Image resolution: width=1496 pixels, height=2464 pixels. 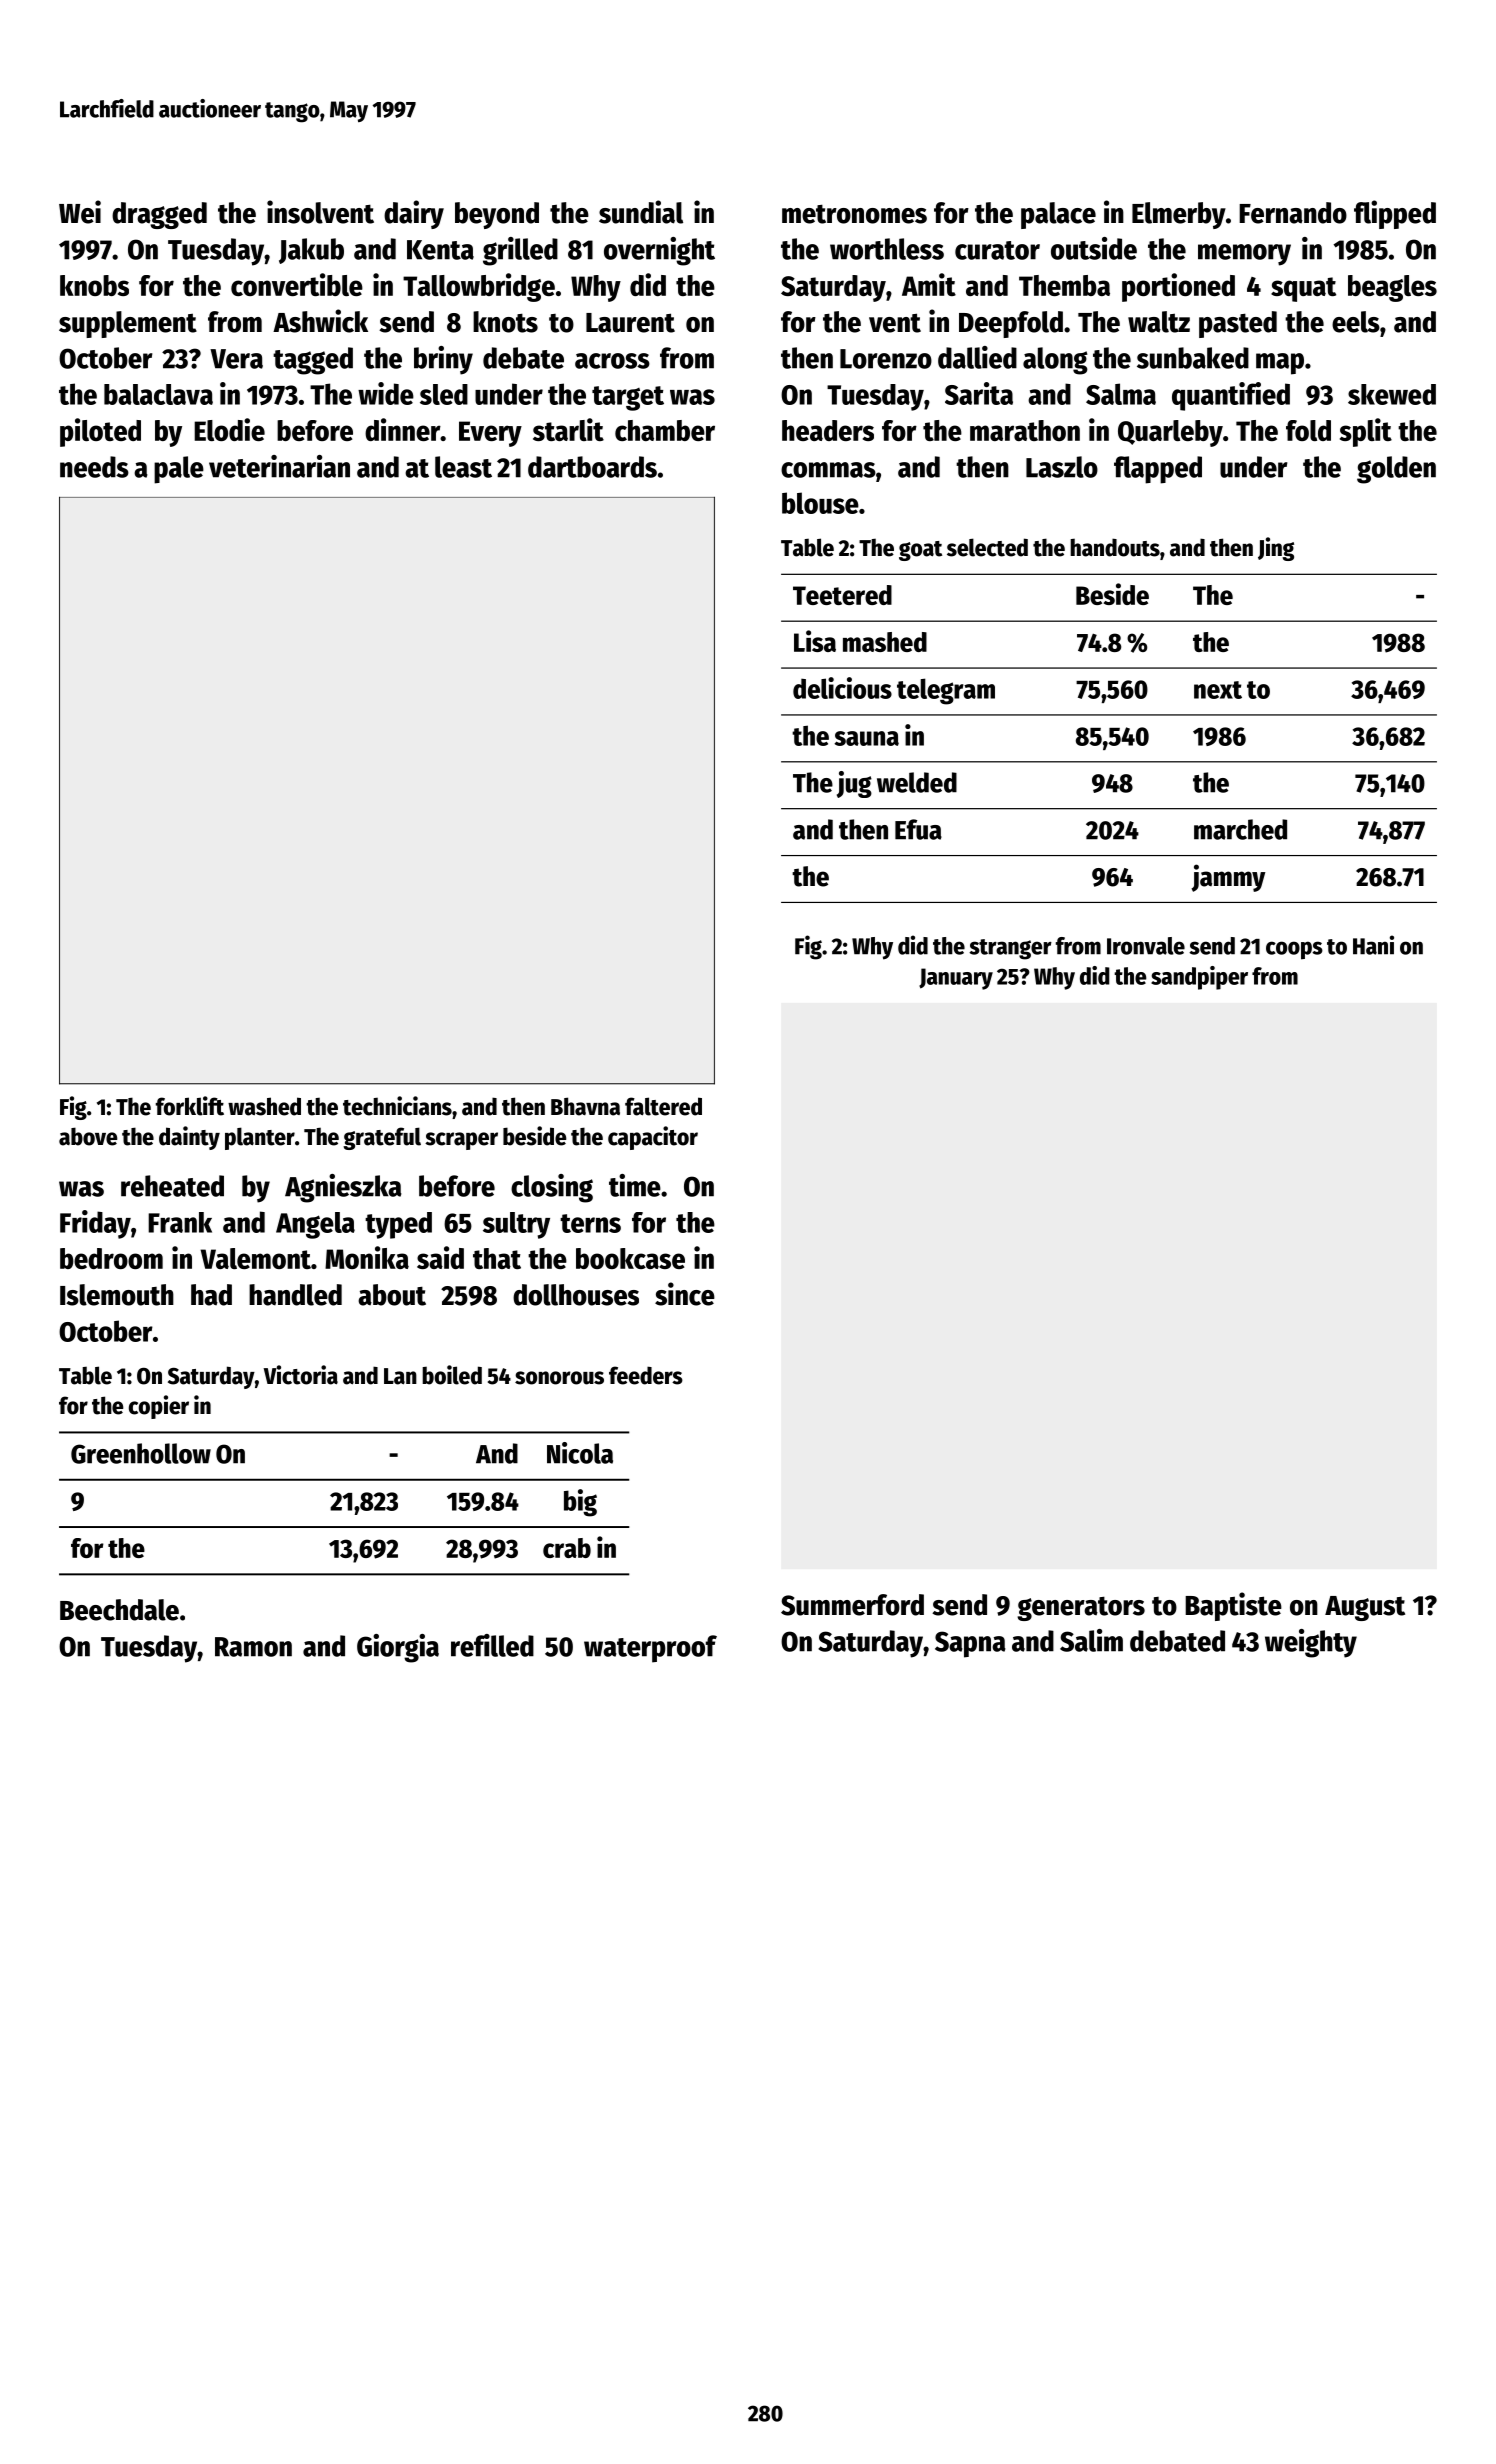 I want to click on delicious, so click(x=842, y=688).
